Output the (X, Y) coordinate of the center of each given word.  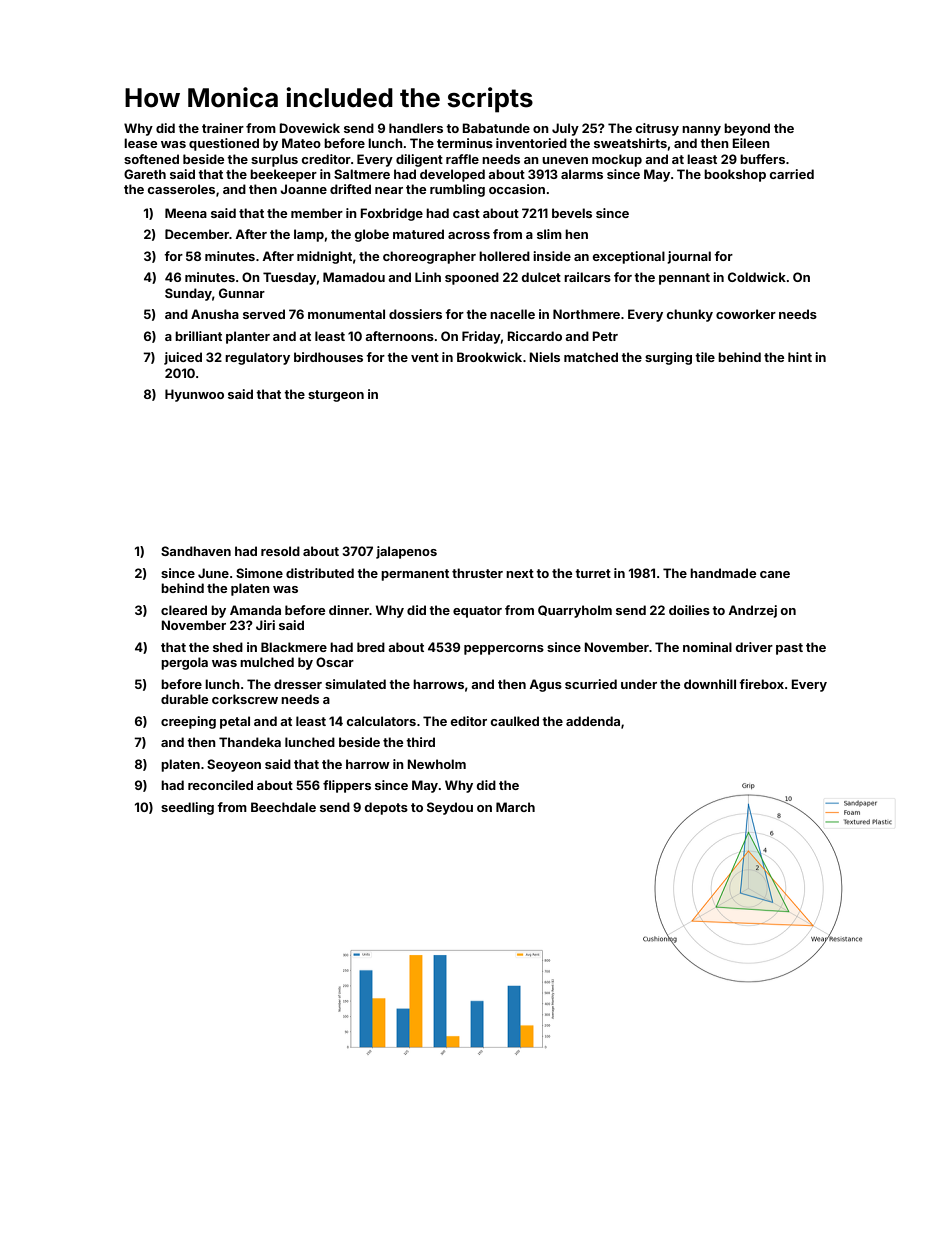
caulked (514, 721)
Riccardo (534, 336)
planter (248, 337)
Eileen (751, 143)
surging (668, 358)
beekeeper (283, 175)
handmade (723, 573)
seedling (187, 808)
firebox (761, 684)
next (520, 573)
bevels (572, 213)
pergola (184, 663)
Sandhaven (196, 551)
